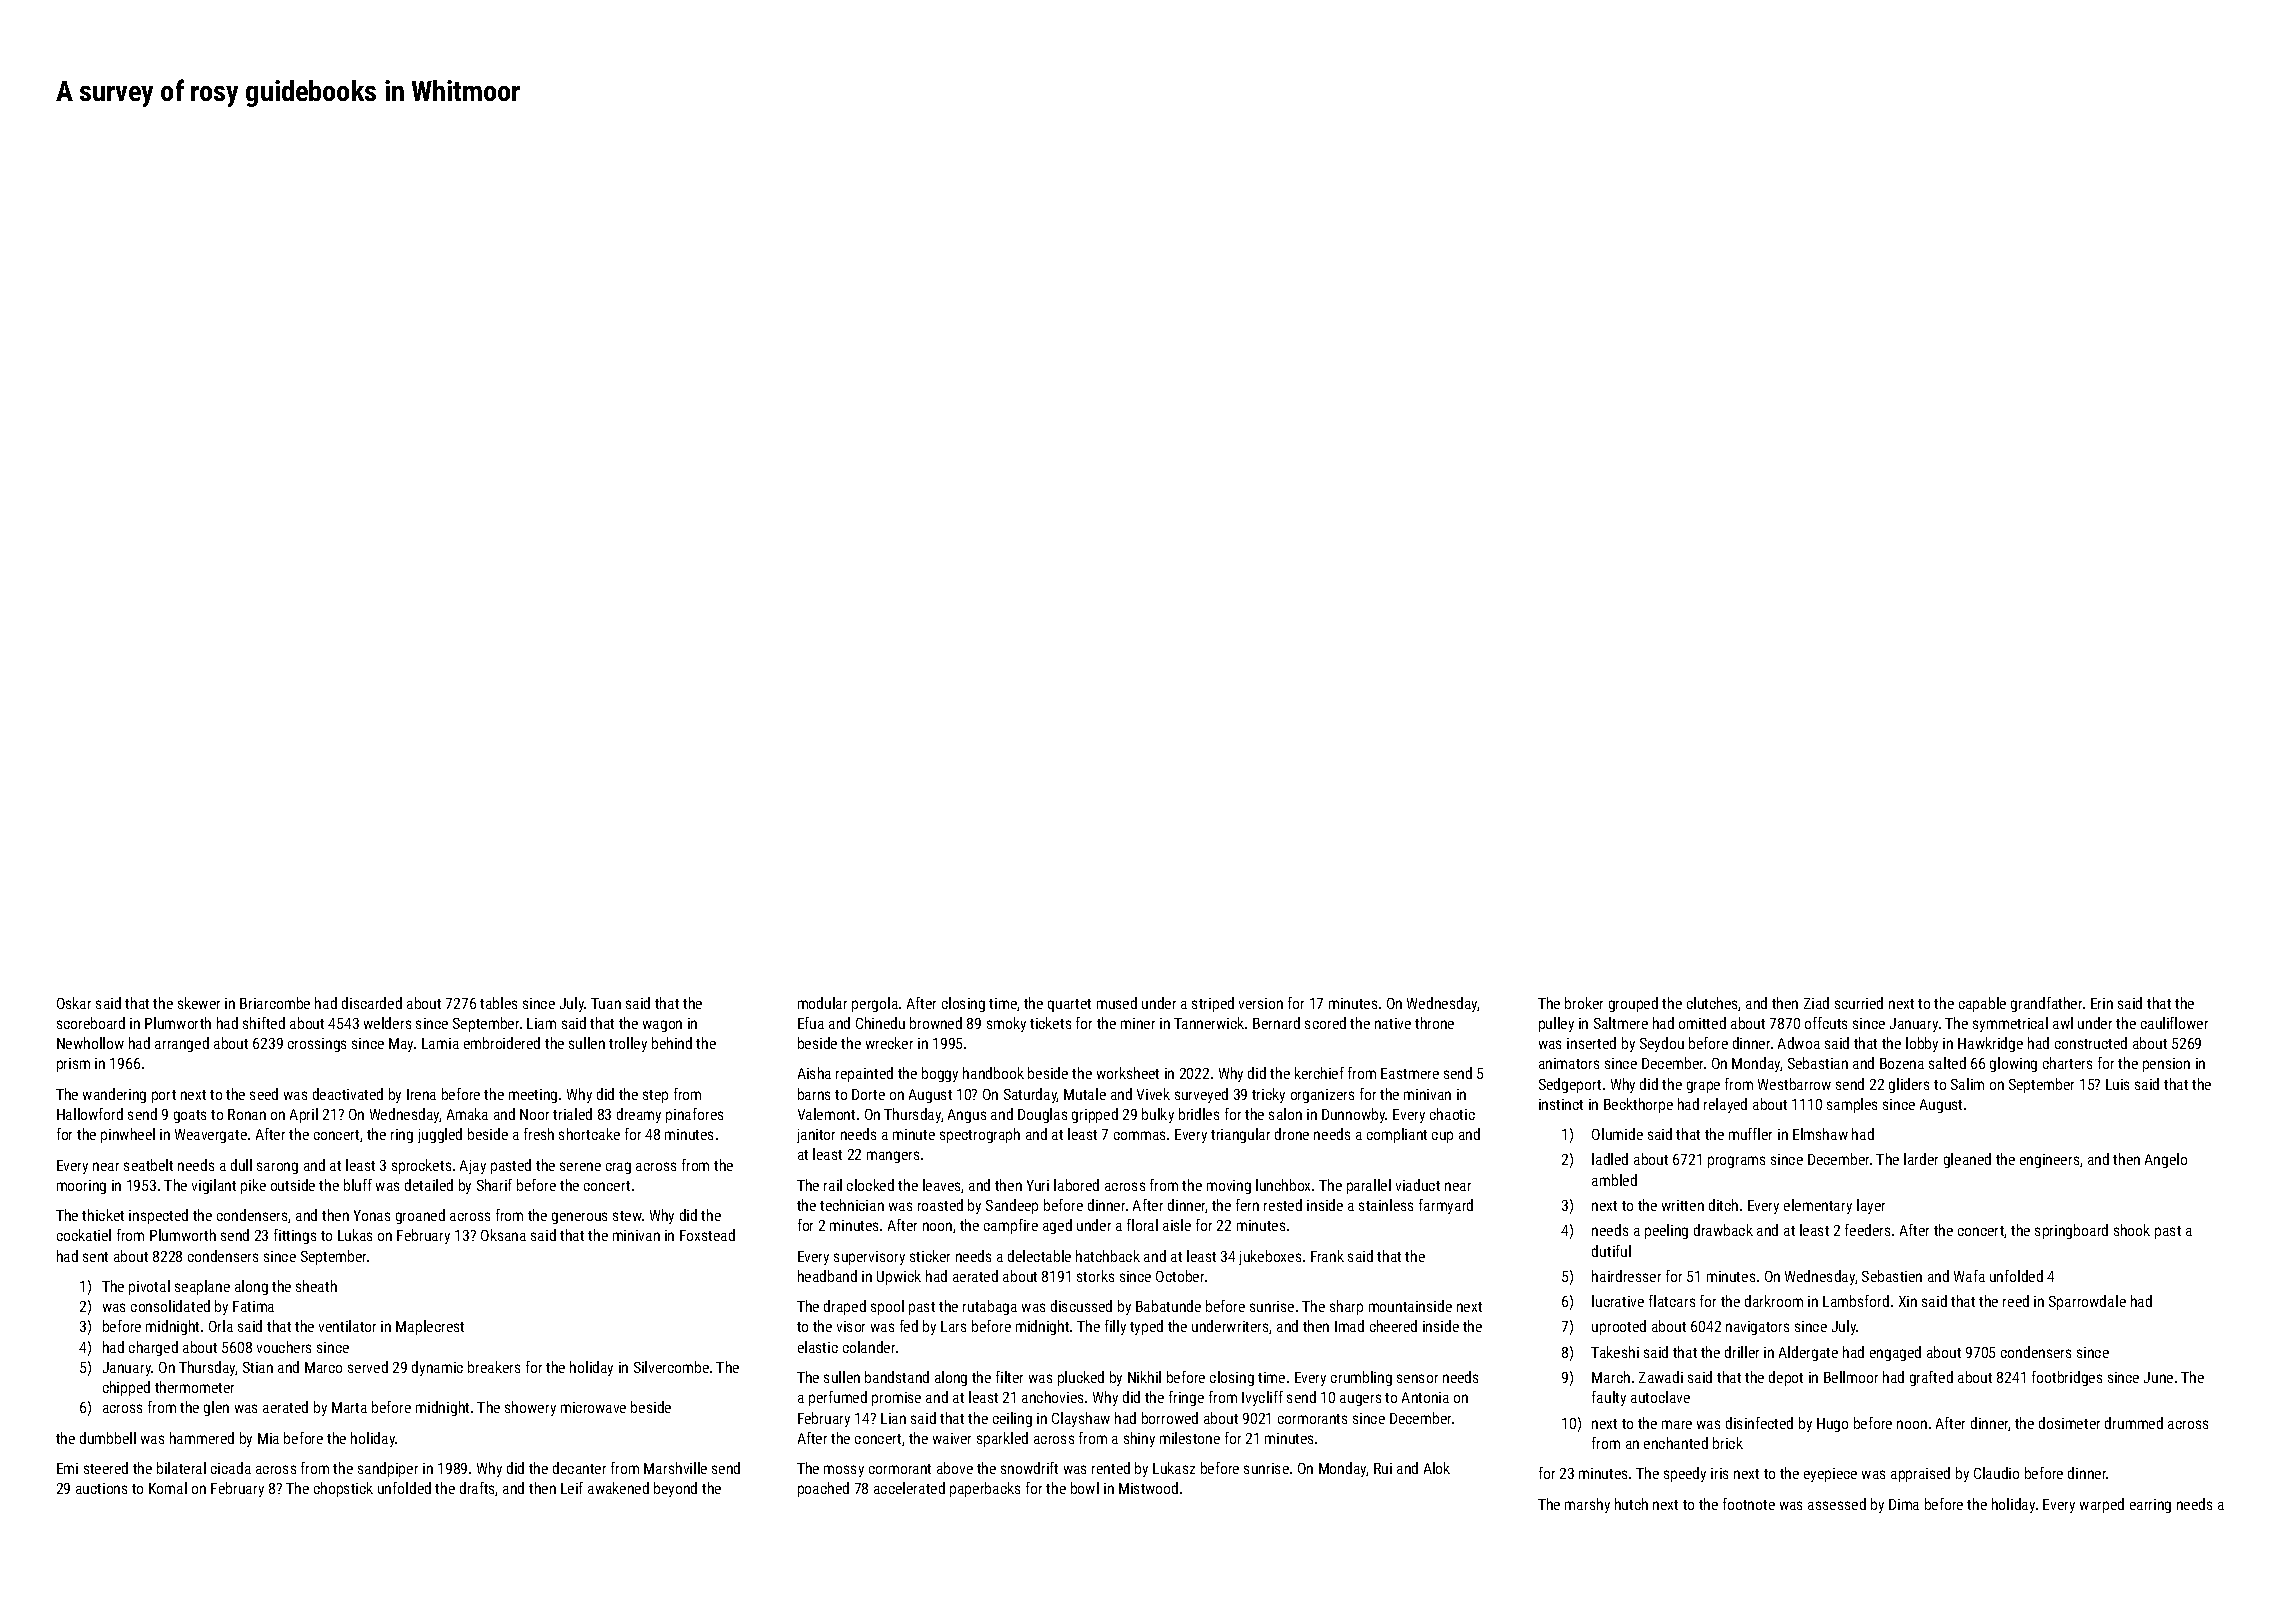 Image resolution: width=2282 pixels, height=1614 pixels. Describe the element at coordinates (1069, 1005) in the screenshot. I see `quartet` at that location.
